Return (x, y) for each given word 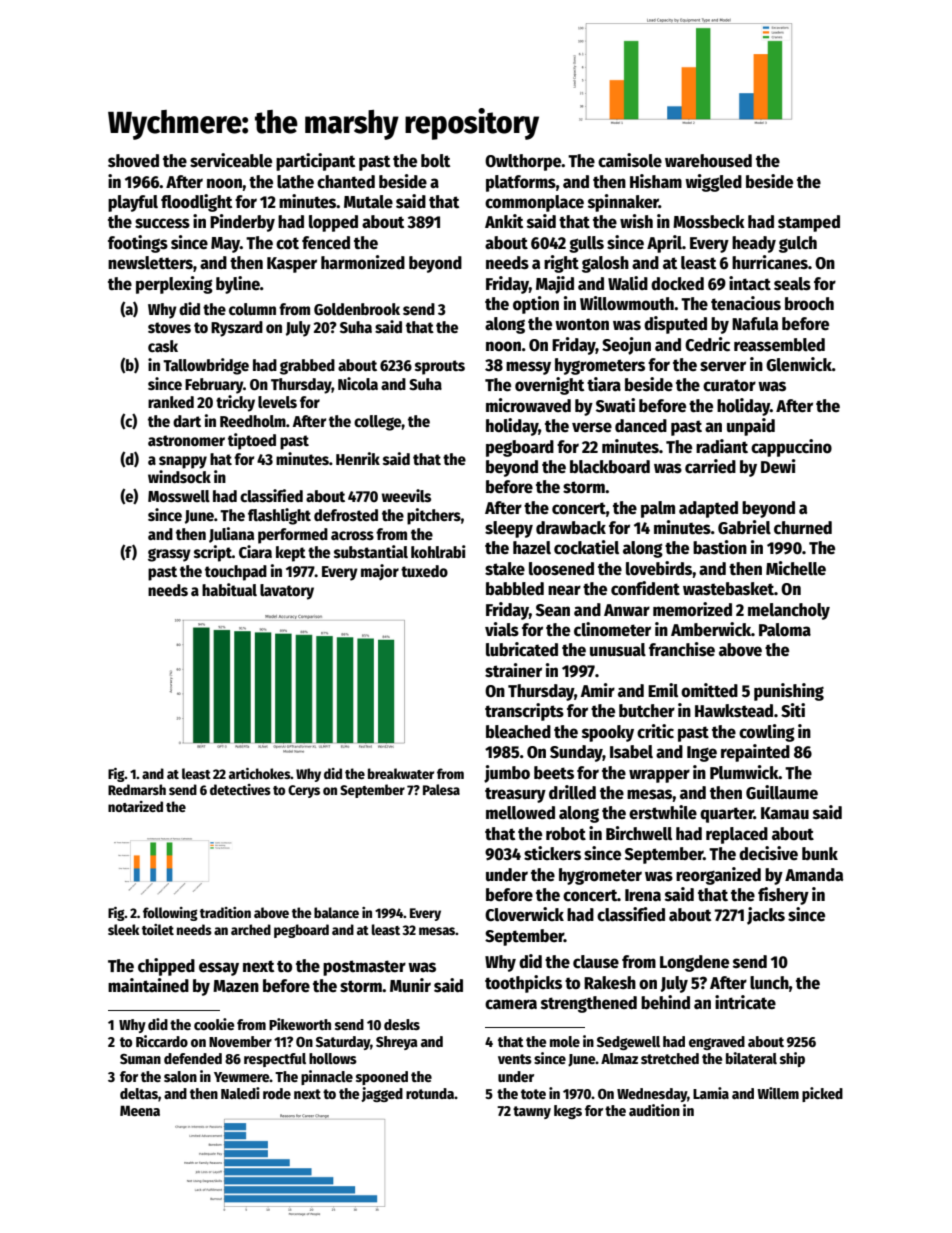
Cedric (707, 344)
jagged (382, 1094)
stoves (169, 328)
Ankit (504, 221)
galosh (605, 264)
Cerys (304, 791)
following (170, 914)
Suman (140, 1059)
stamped (809, 223)
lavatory (287, 592)
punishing (789, 692)
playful (133, 203)
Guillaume (782, 792)
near (564, 590)
